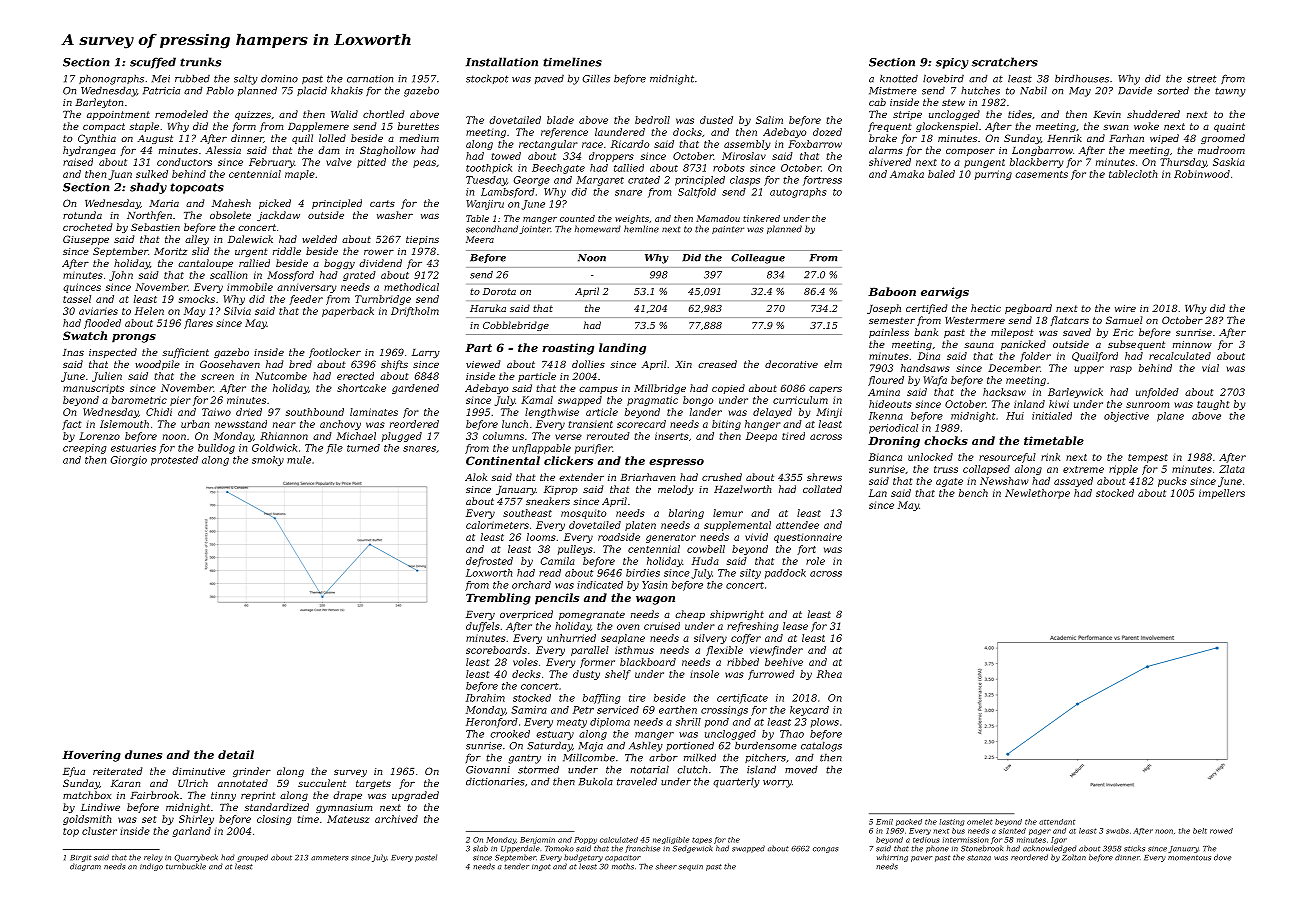  Describe the element at coordinates (829, 674) in the page. I see `Rhea` at that location.
